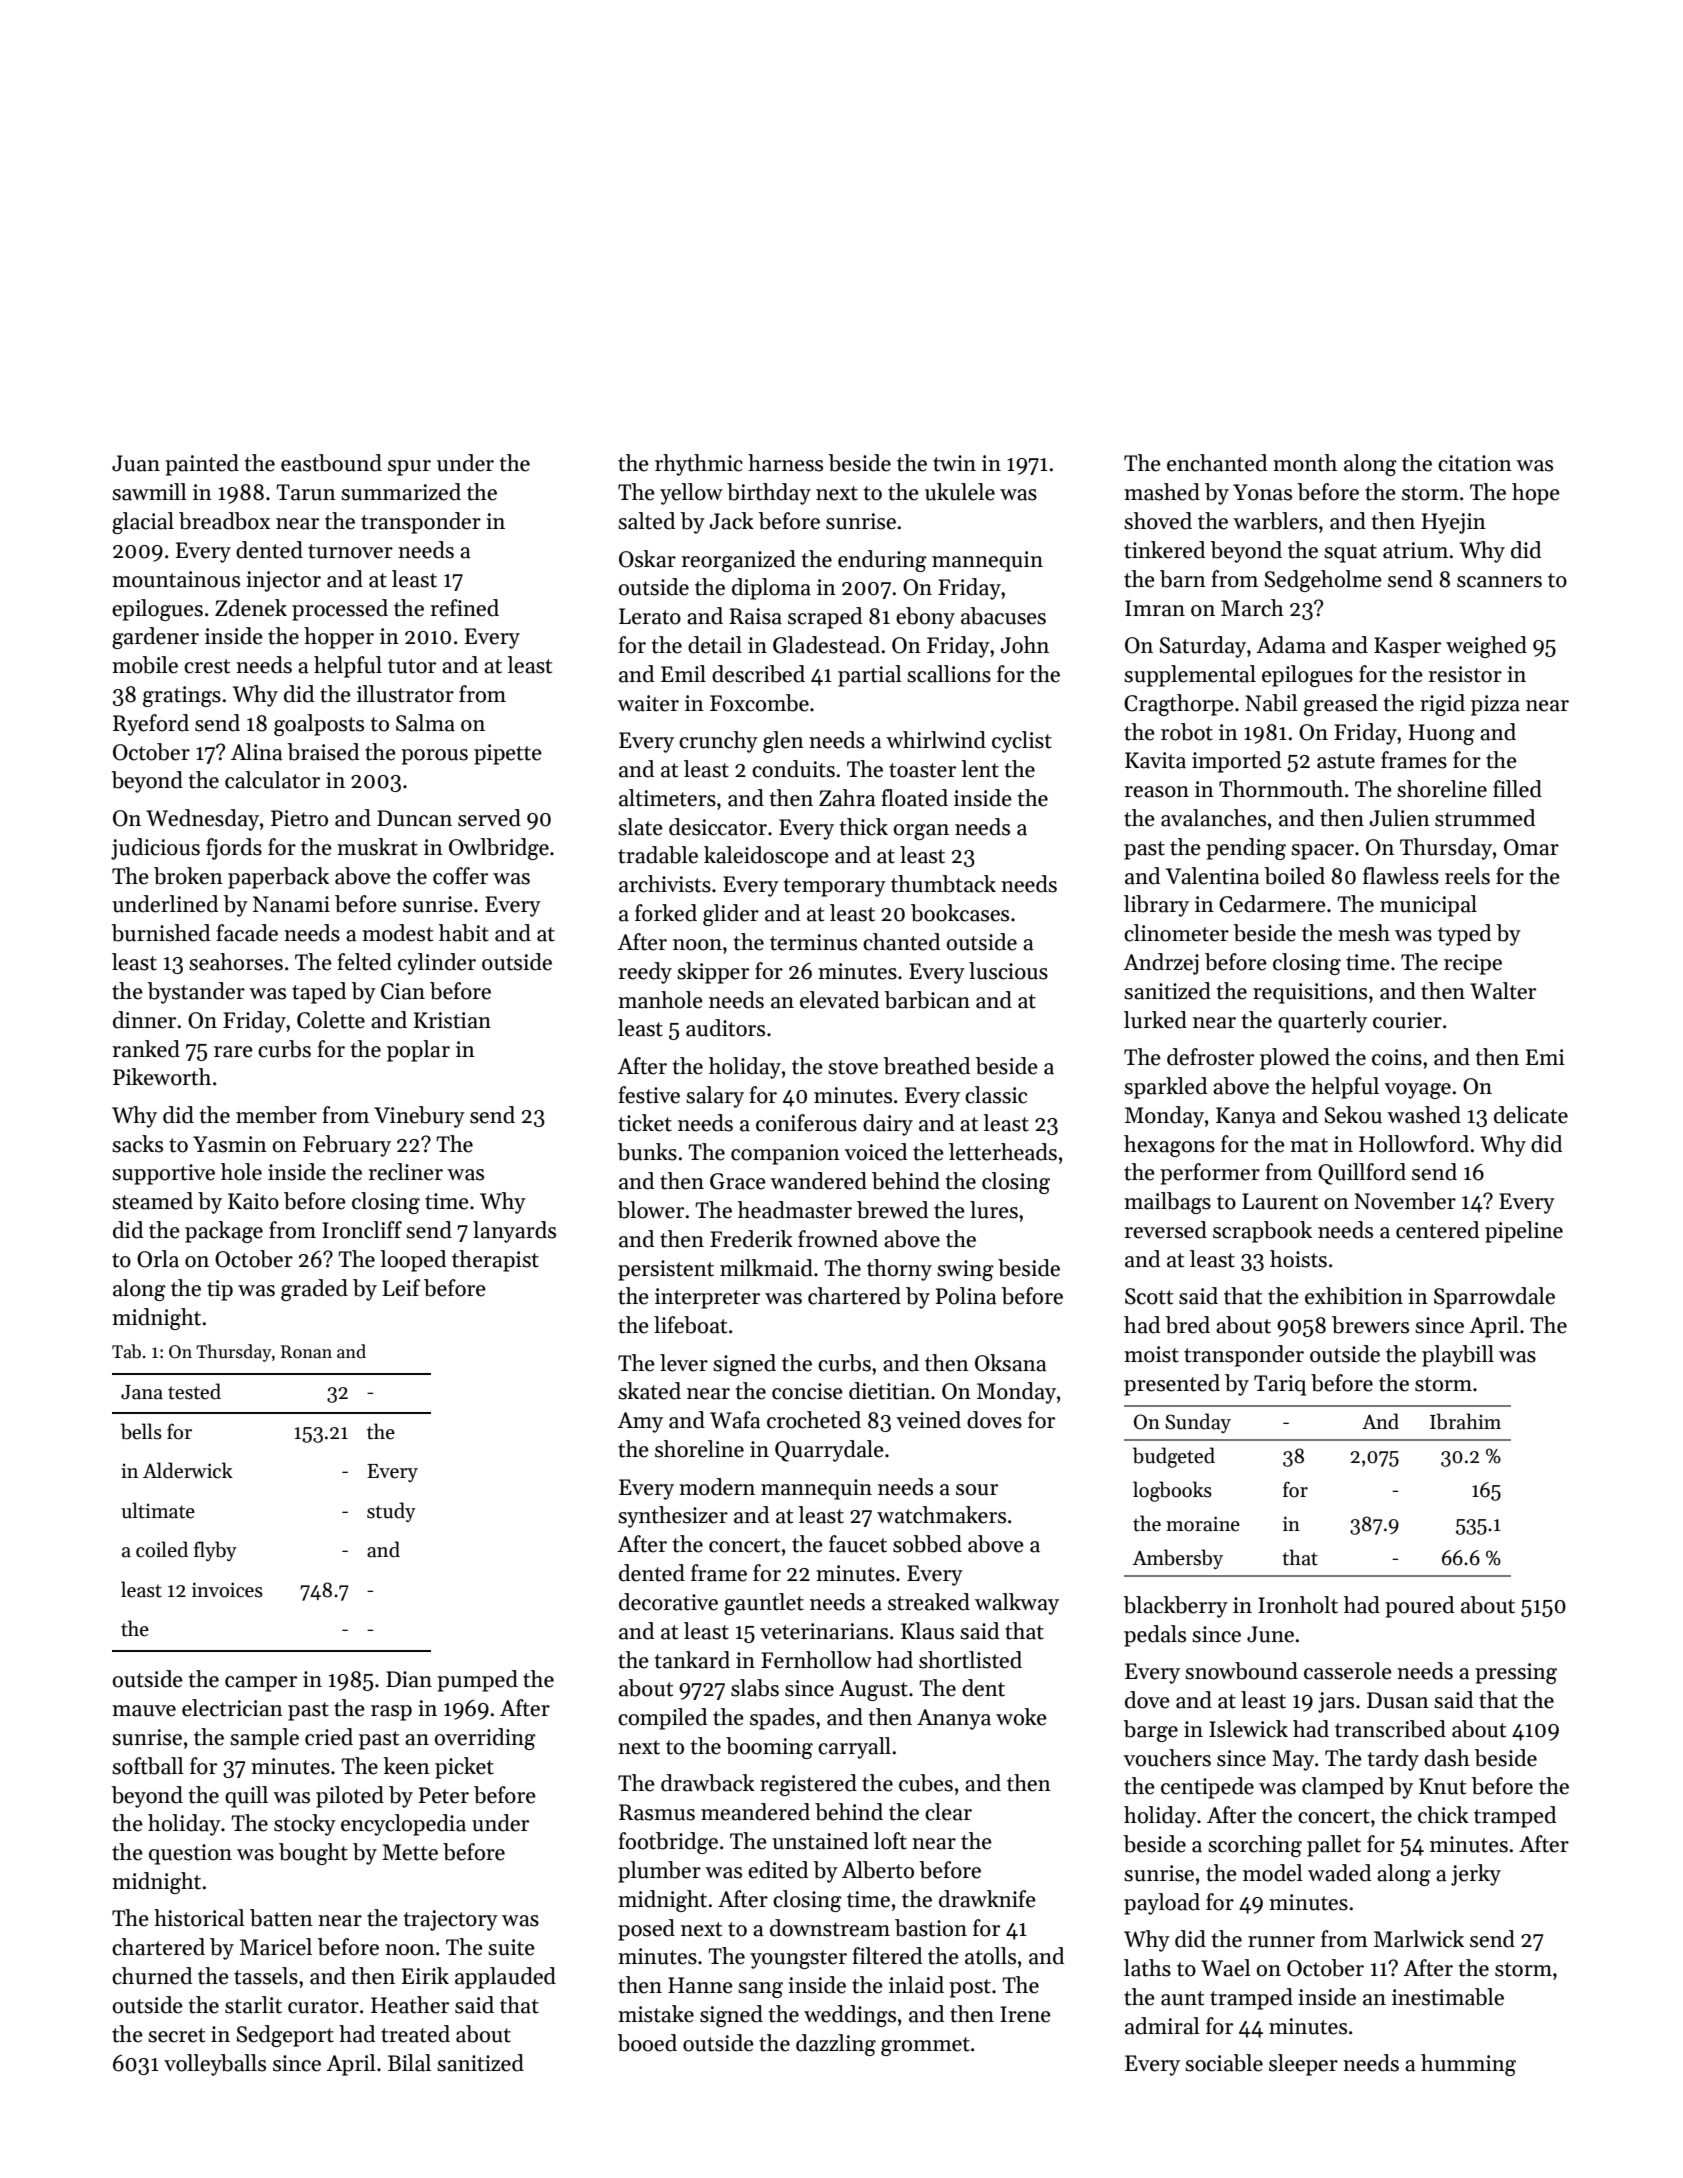 The height and width of the screenshot is (2178, 1683). Describe the element at coordinates (1280, 1385) in the screenshot. I see `Tariq` at that location.
